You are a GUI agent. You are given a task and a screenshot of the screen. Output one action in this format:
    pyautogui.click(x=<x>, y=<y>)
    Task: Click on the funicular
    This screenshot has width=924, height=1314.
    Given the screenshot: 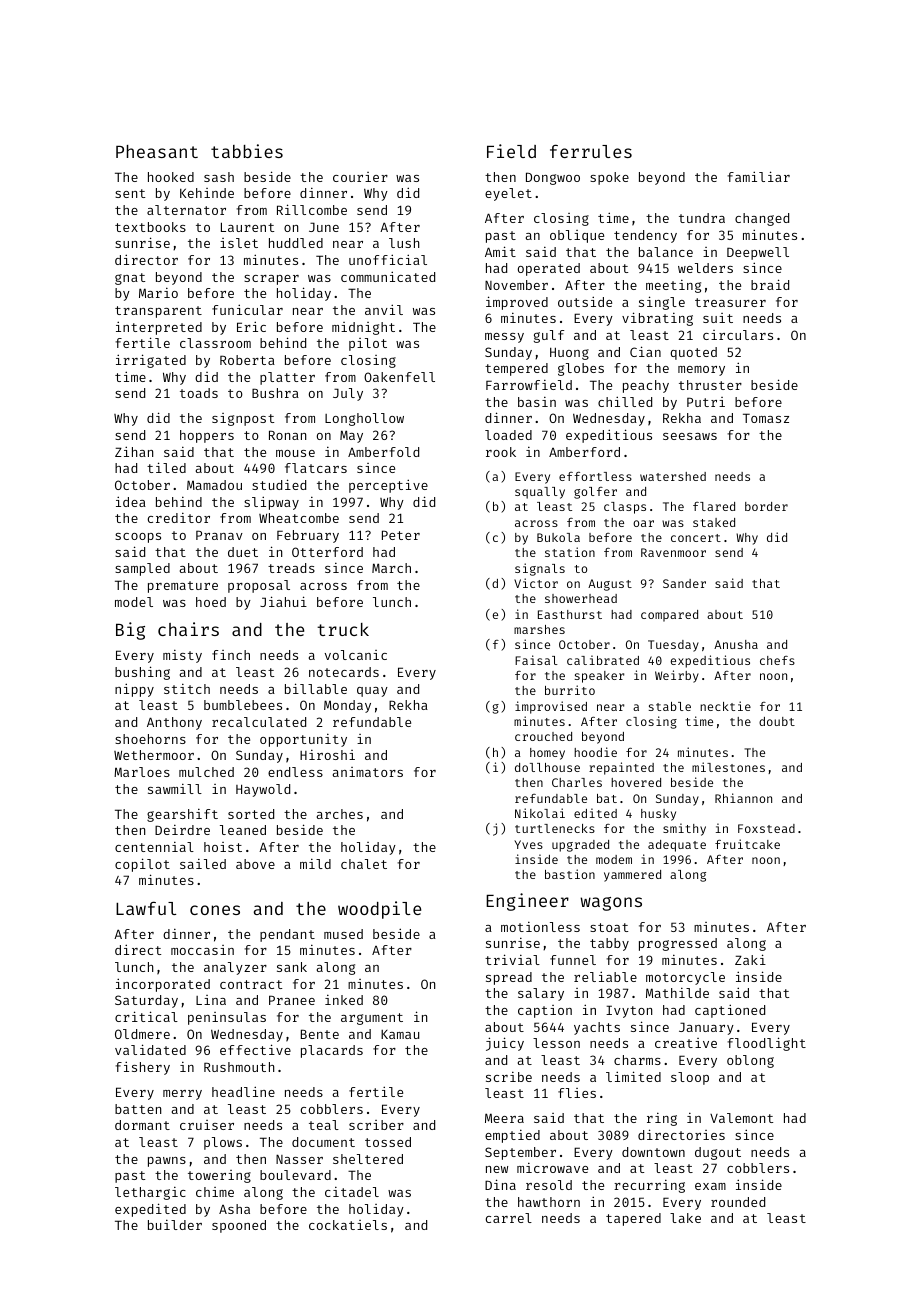 What is the action you would take?
    pyautogui.click(x=247, y=309)
